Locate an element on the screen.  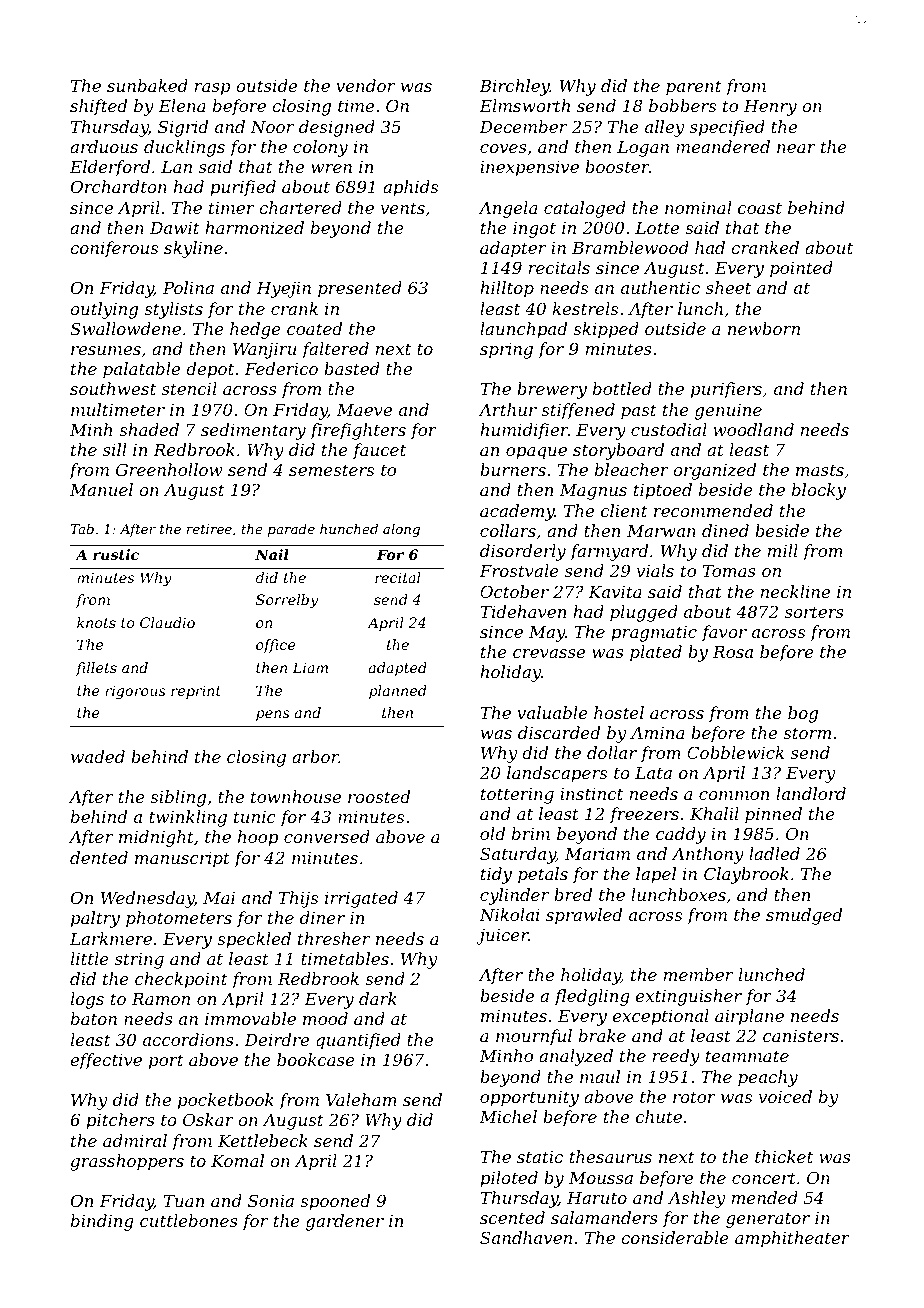
Bramblewood is located at coordinates (630, 247).
